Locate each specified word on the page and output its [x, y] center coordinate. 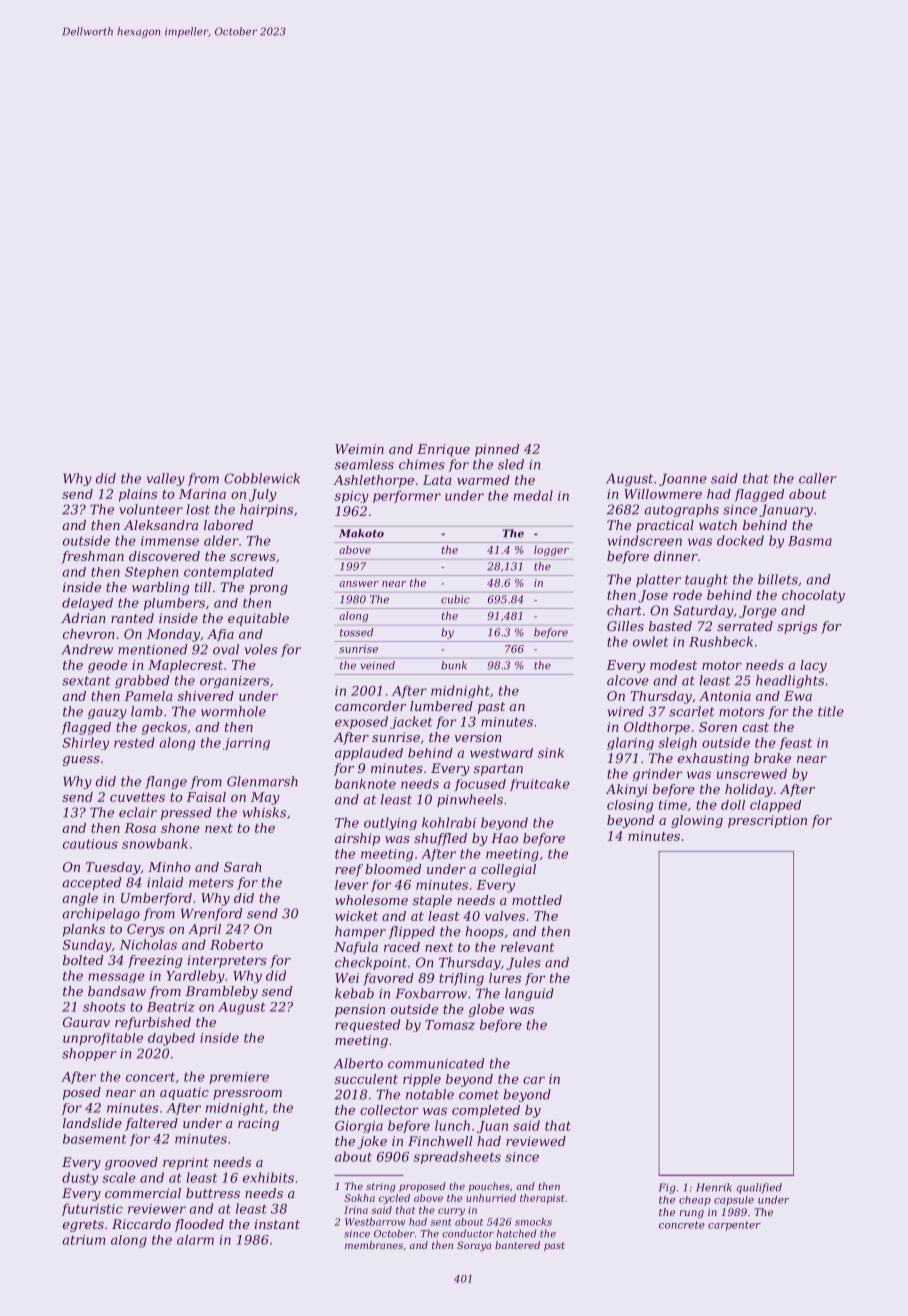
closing [630, 806]
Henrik [714, 1187]
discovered [164, 556]
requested [367, 1025]
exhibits [268, 1177]
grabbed [142, 681]
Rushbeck [721, 641]
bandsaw [117, 991]
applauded [369, 754]
